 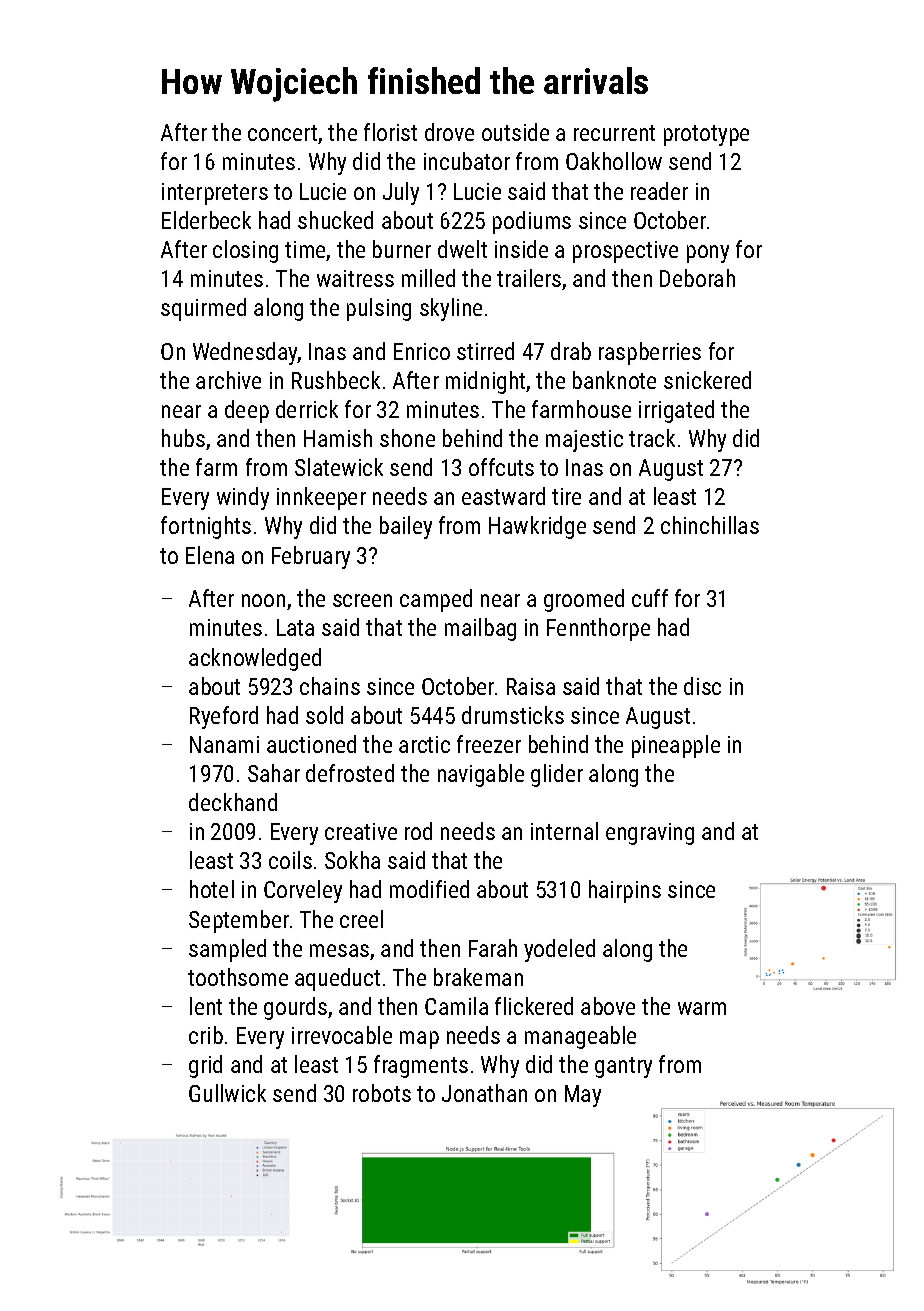 I want to click on Hawkridge, so click(x=537, y=527).
